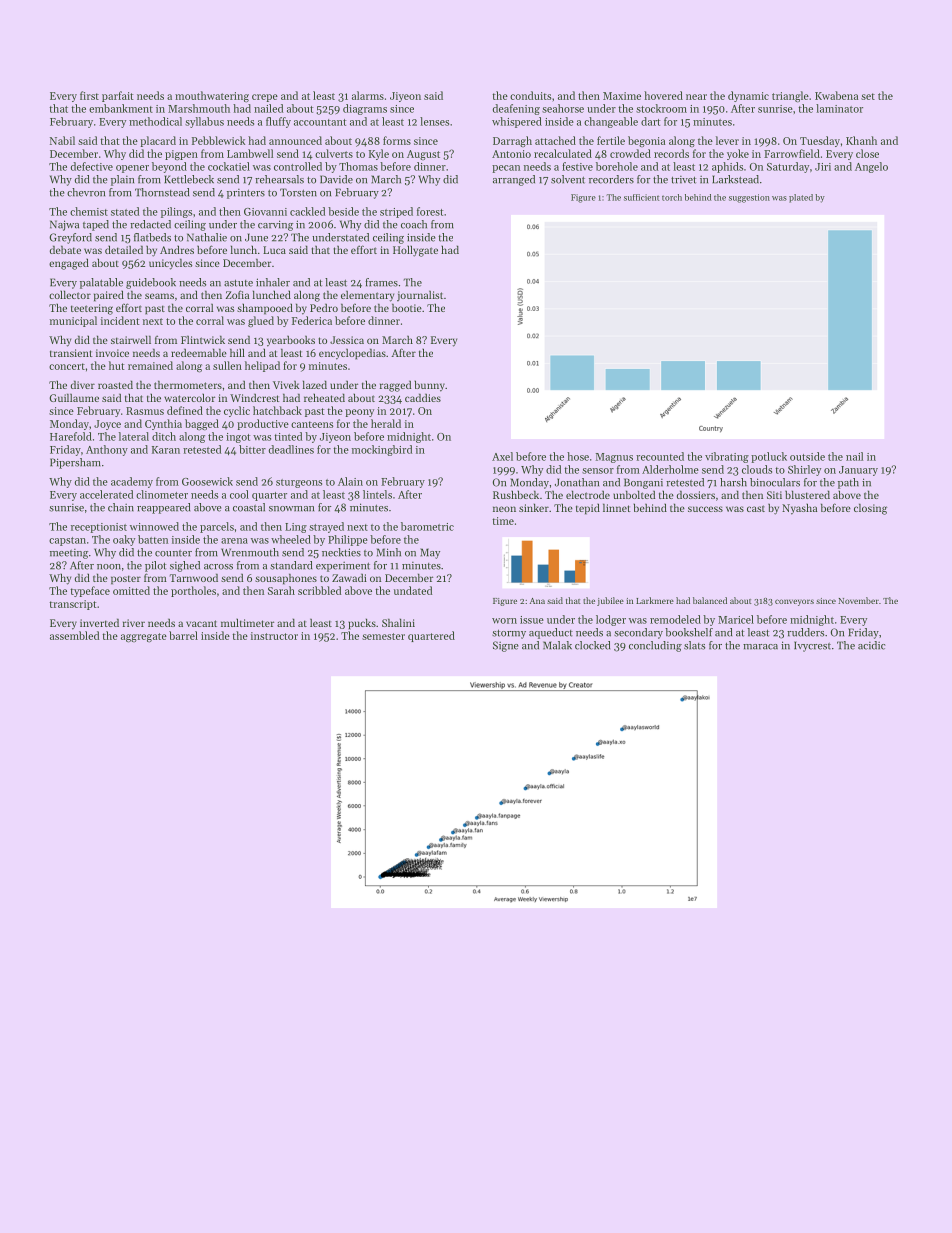 The image size is (952, 1233). I want to click on herald, so click(386, 423).
